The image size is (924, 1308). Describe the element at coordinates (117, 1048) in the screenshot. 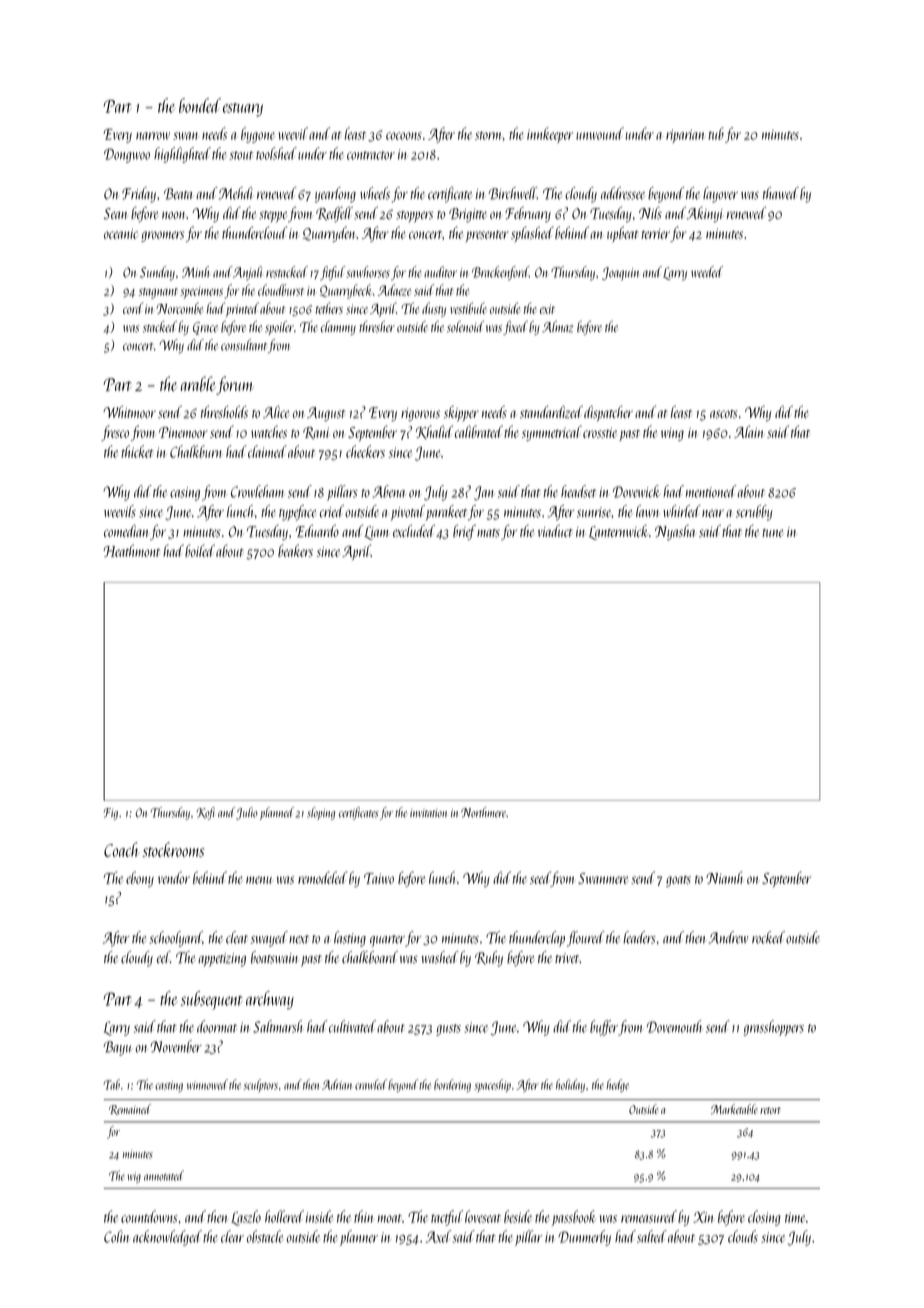

I see `Bayu` at that location.
